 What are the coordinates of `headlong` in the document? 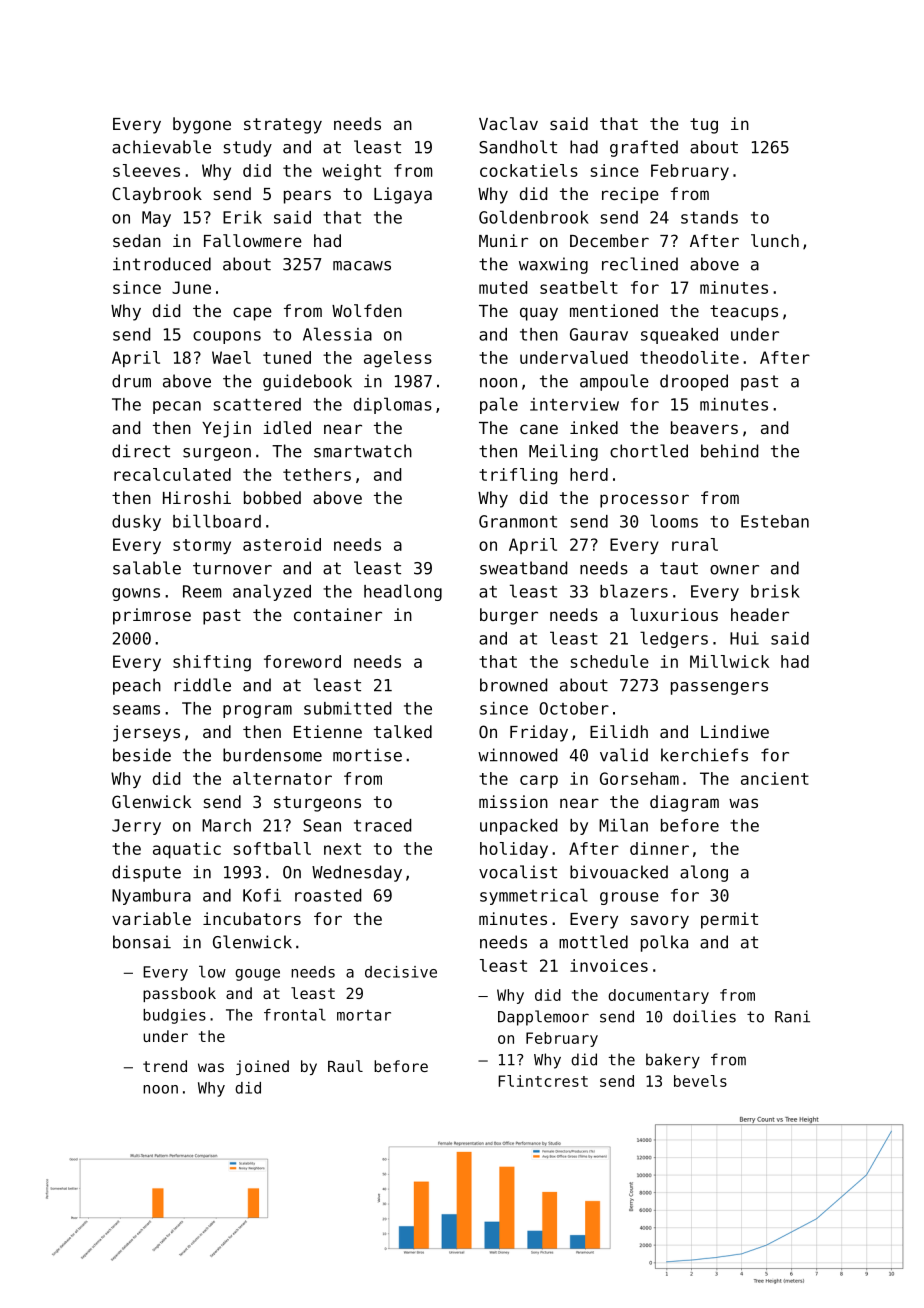 It's located at (403, 592).
